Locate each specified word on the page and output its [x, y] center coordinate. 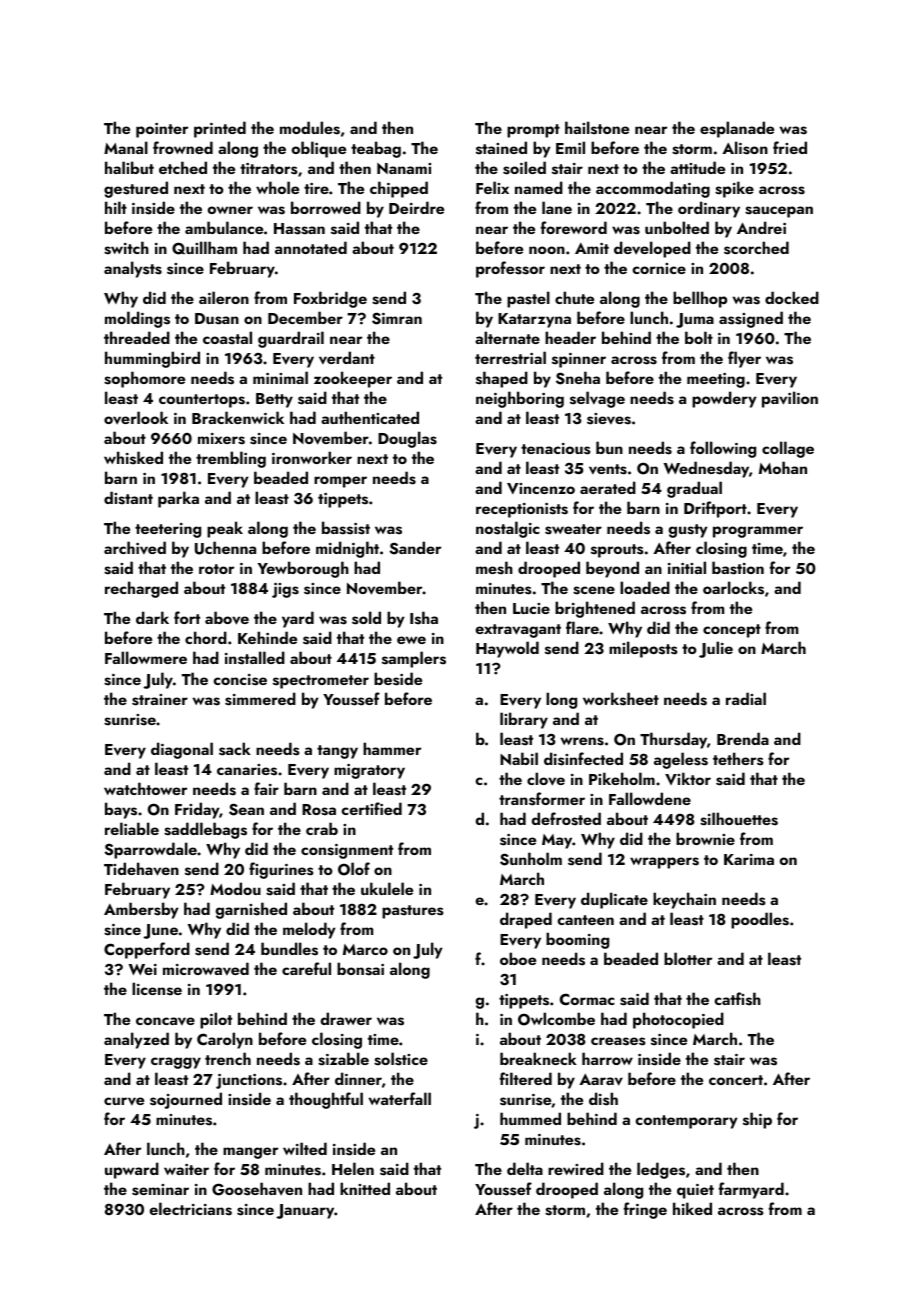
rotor [216, 569]
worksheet [621, 699]
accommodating [653, 189]
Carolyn [225, 1040]
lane [557, 207]
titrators [268, 169]
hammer [392, 748]
